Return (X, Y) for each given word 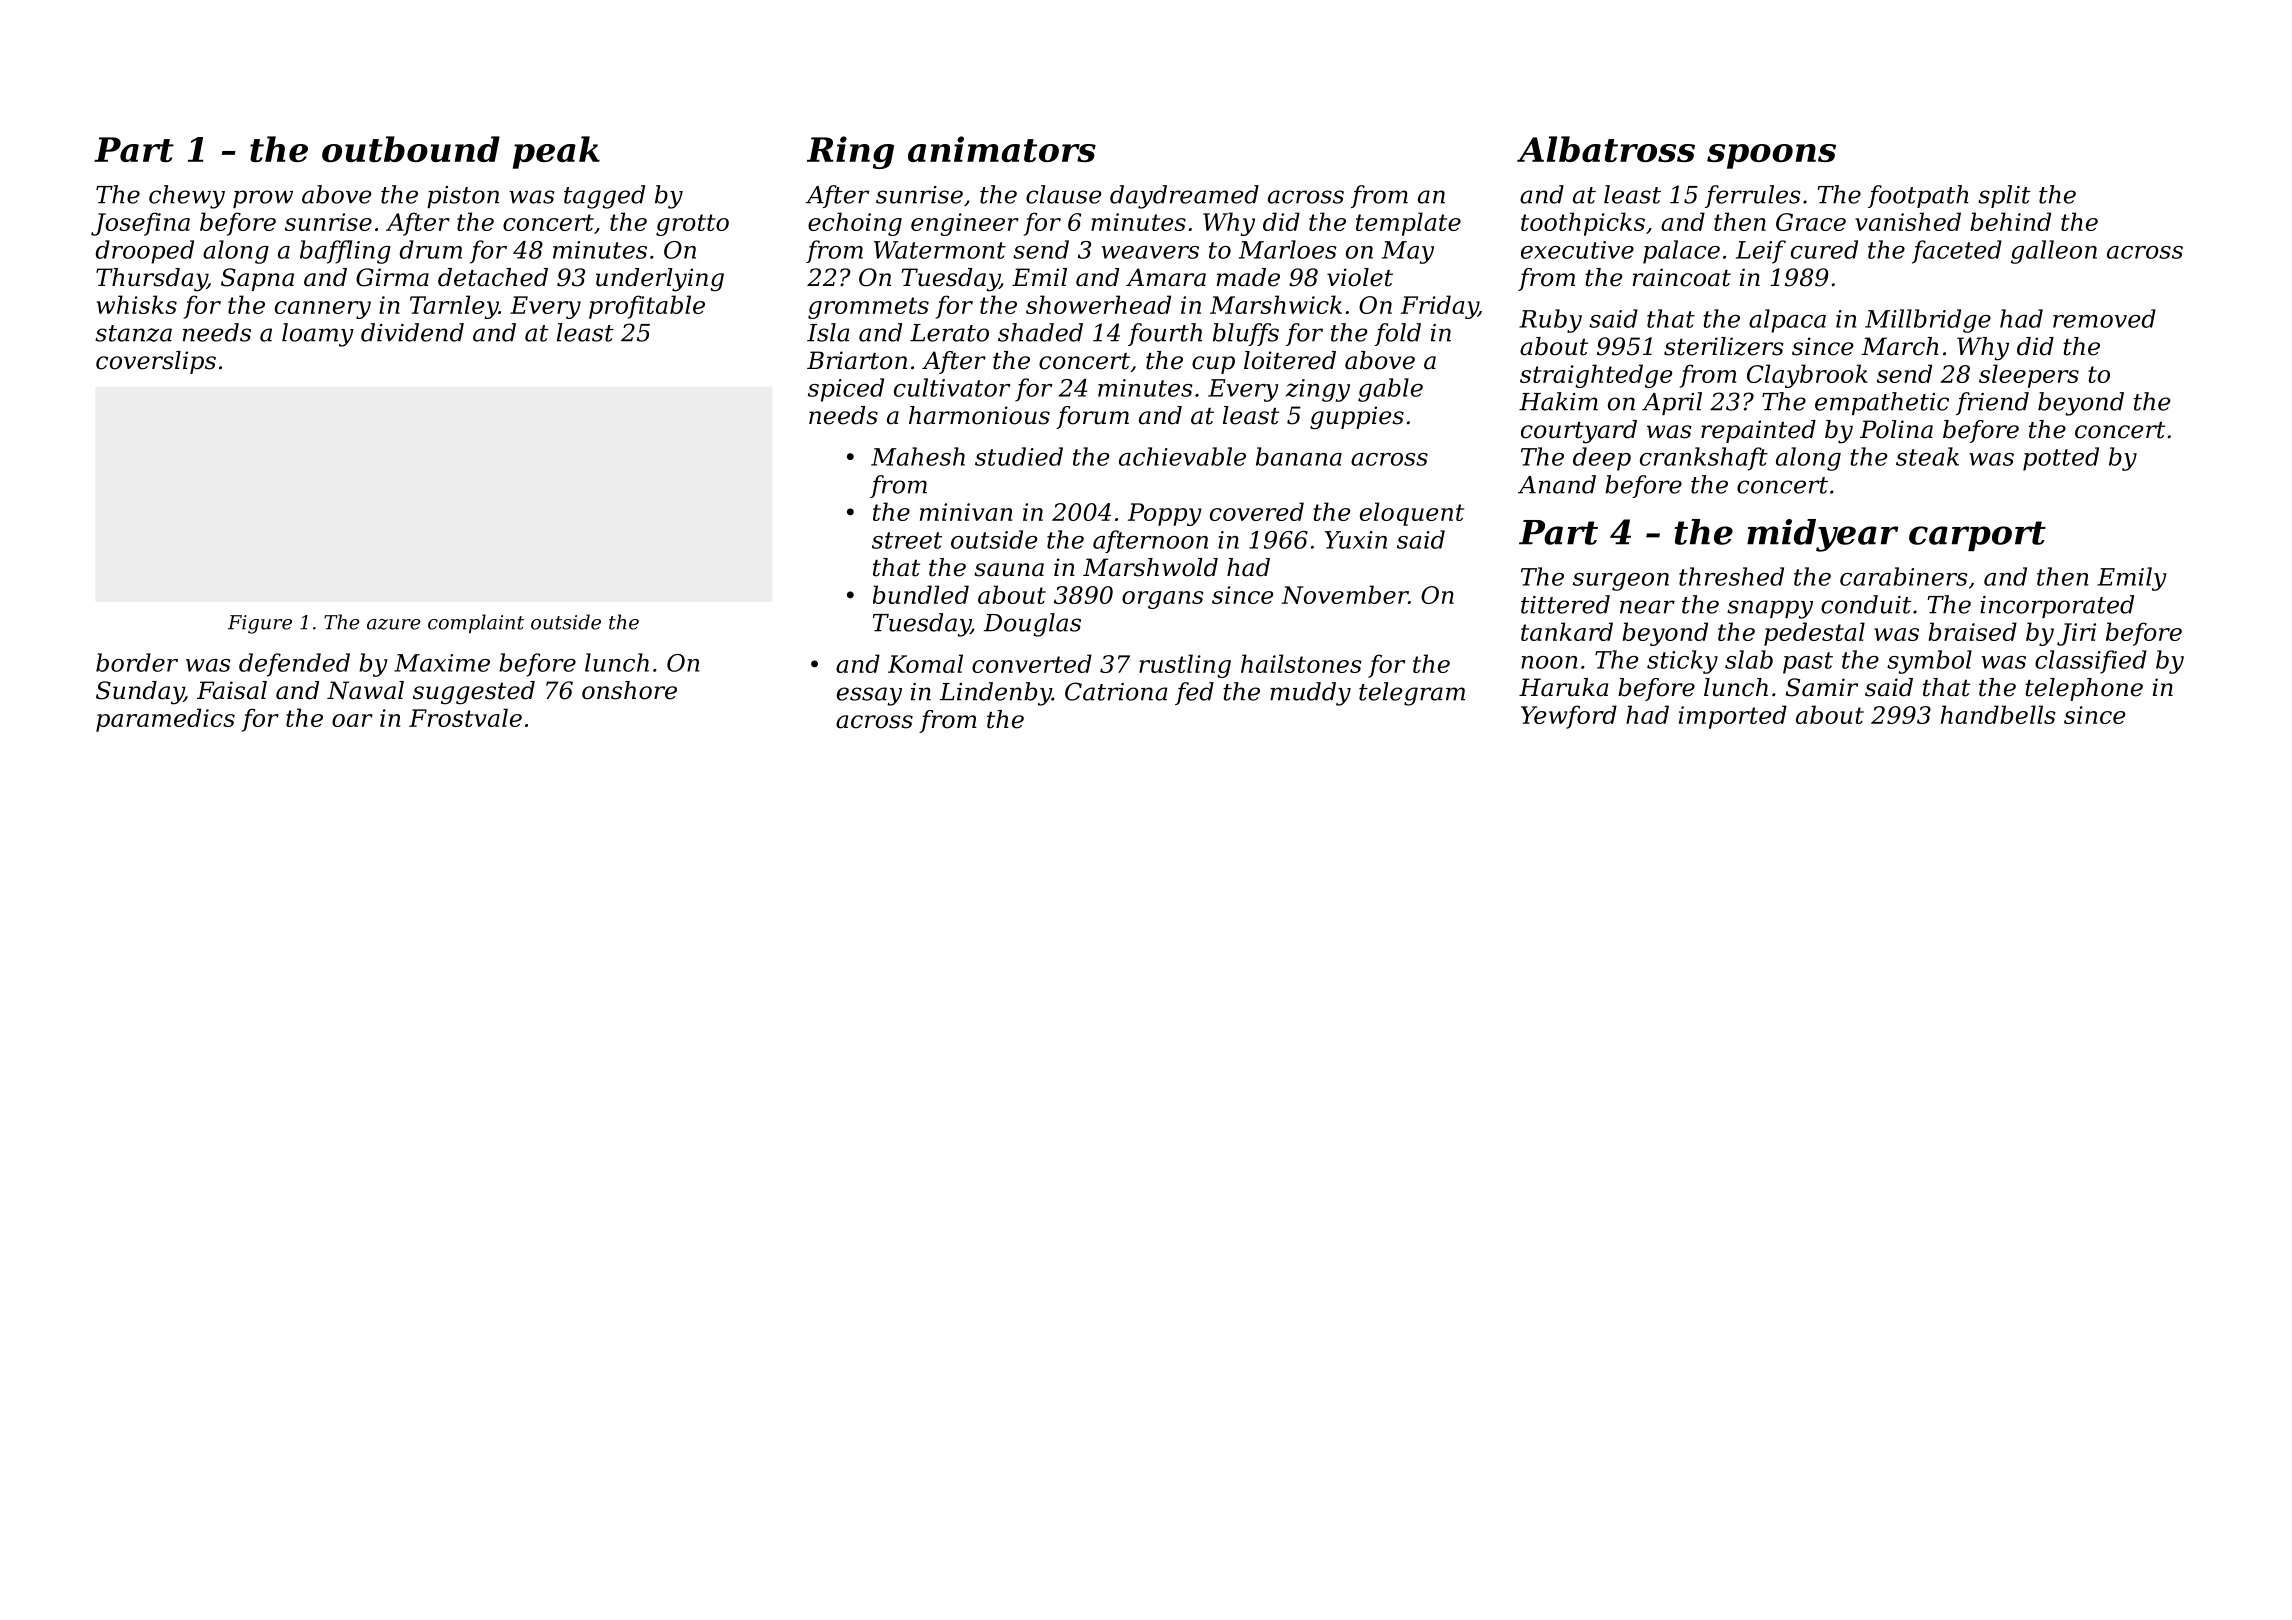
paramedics (165, 720)
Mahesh (918, 456)
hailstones (1301, 663)
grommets (868, 308)
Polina (1896, 429)
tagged (604, 197)
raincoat (1682, 277)
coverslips (156, 362)
